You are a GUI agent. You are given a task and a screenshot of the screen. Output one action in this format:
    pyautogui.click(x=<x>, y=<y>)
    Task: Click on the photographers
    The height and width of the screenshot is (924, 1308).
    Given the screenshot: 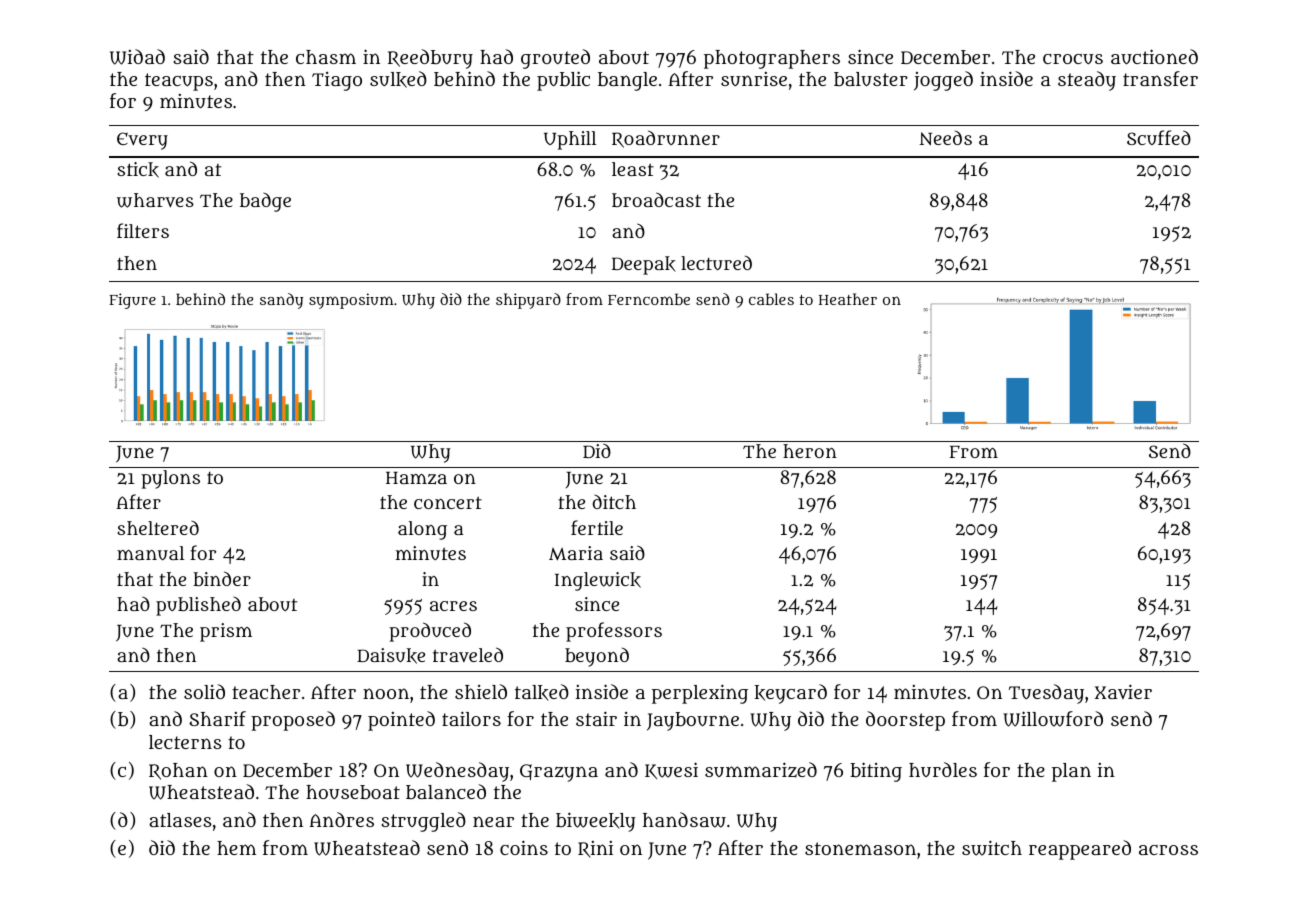 What is the action you would take?
    pyautogui.click(x=772, y=59)
